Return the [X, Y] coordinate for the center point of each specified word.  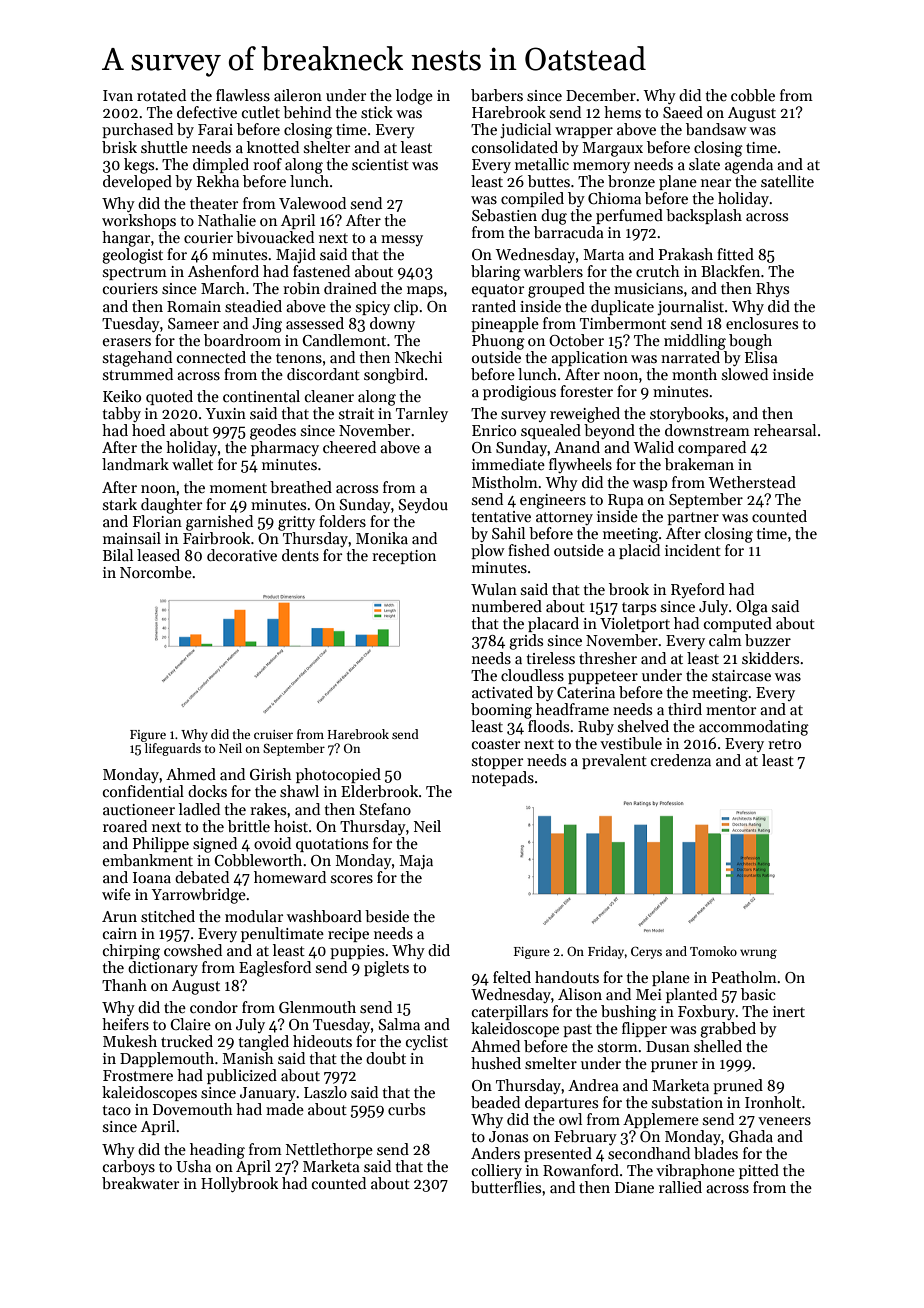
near [716, 183]
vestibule [631, 743]
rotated [161, 95]
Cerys [646, 952]
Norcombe [156, 572]
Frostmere [138, 1075]
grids [526, 642]
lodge [414, 97]
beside [387, 916]
